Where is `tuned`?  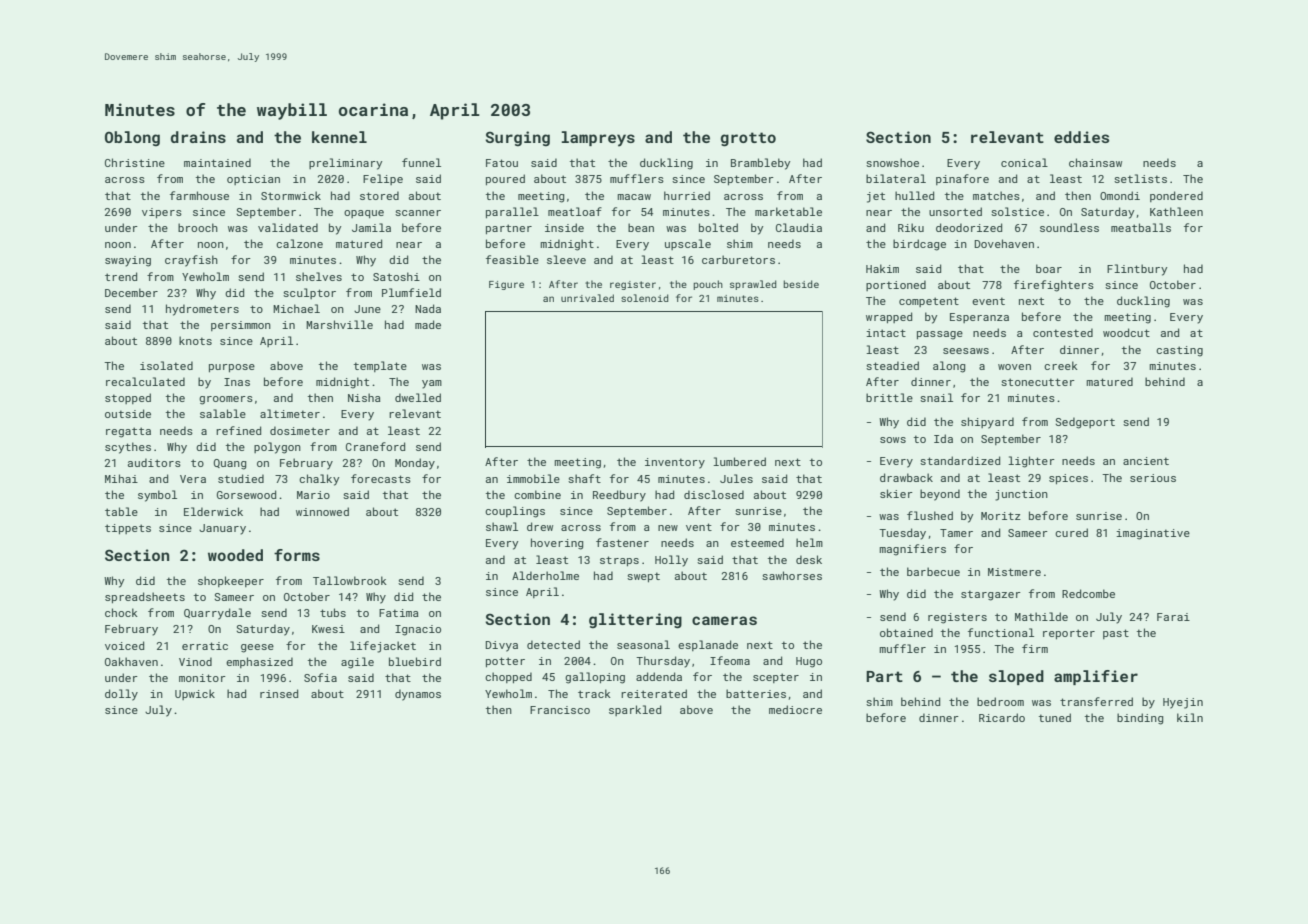
tuned is located at coordinates (1055, 717).
